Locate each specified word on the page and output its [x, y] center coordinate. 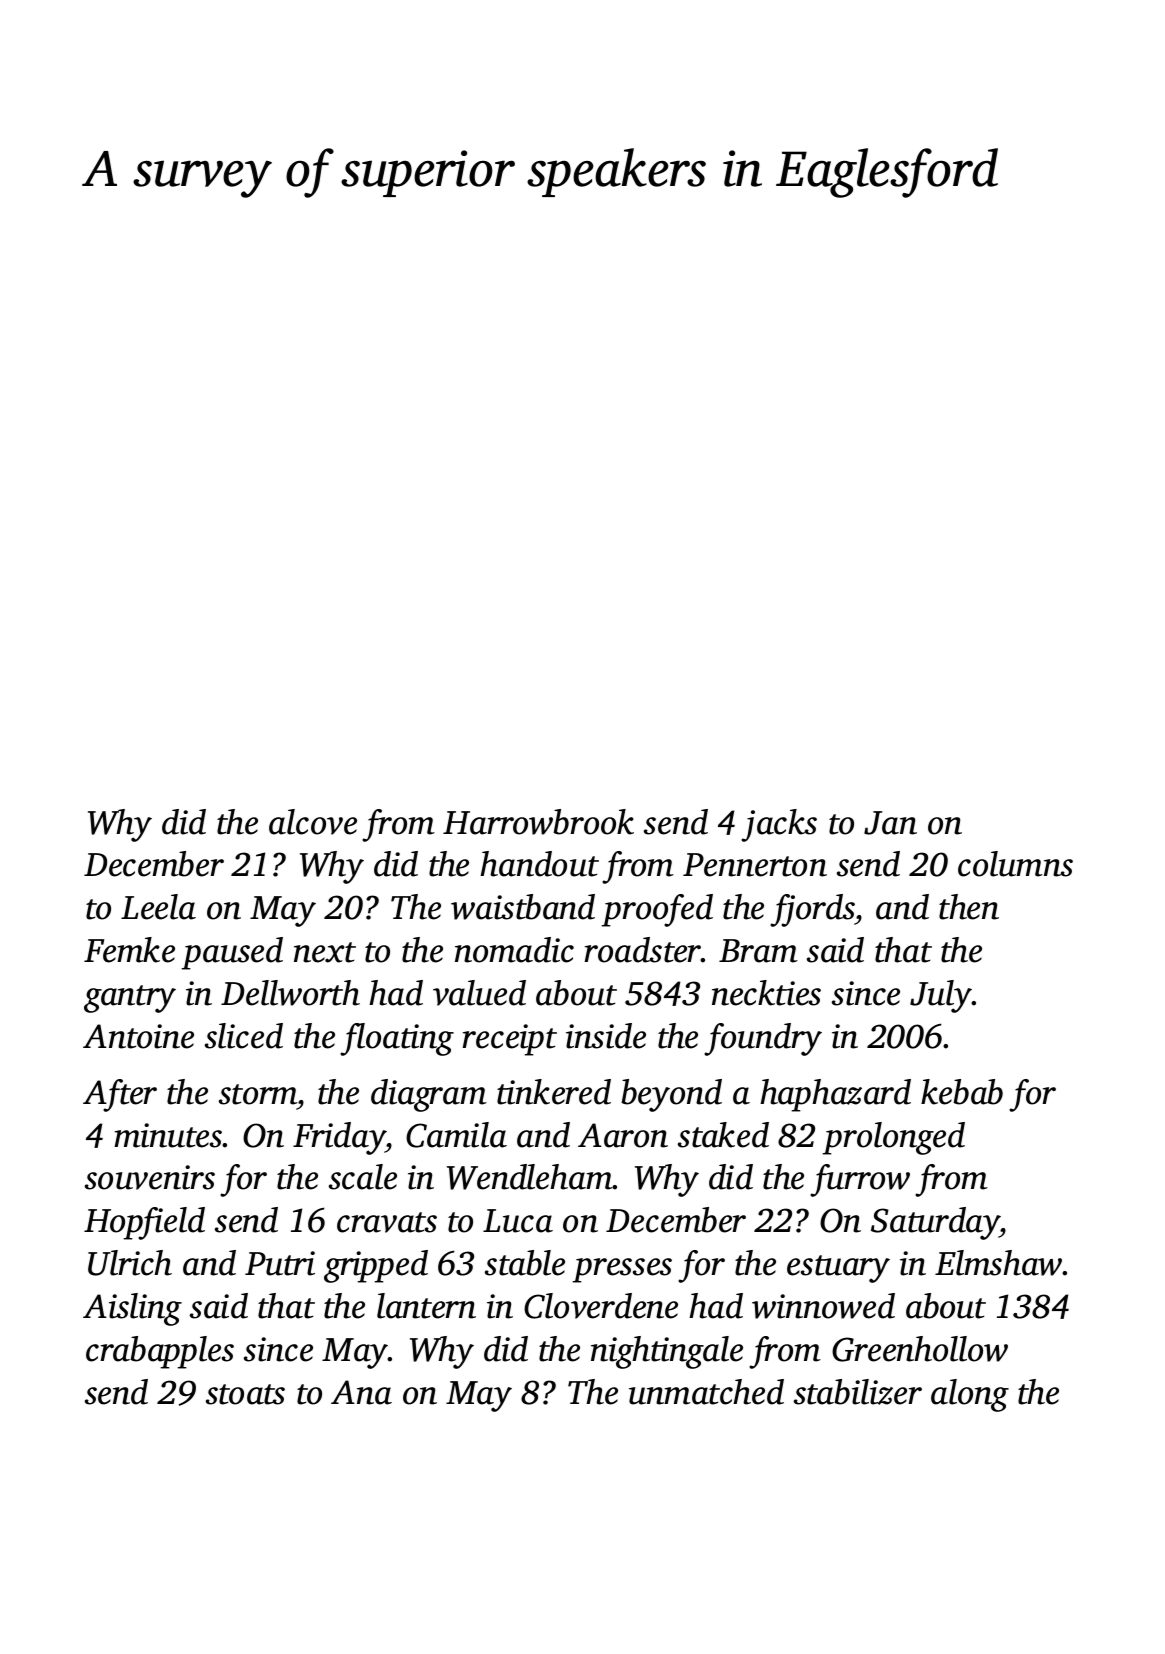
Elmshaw [999, 1263]
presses [622, 1270]
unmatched [706, 1392]
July [941, 996]
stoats [245, 1394]
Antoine [138, 1036]
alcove [313, 822]
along [970, 1395]
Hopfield [144, 1223]
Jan [890, 823]
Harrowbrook [538, 822]
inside [606, 1036]
